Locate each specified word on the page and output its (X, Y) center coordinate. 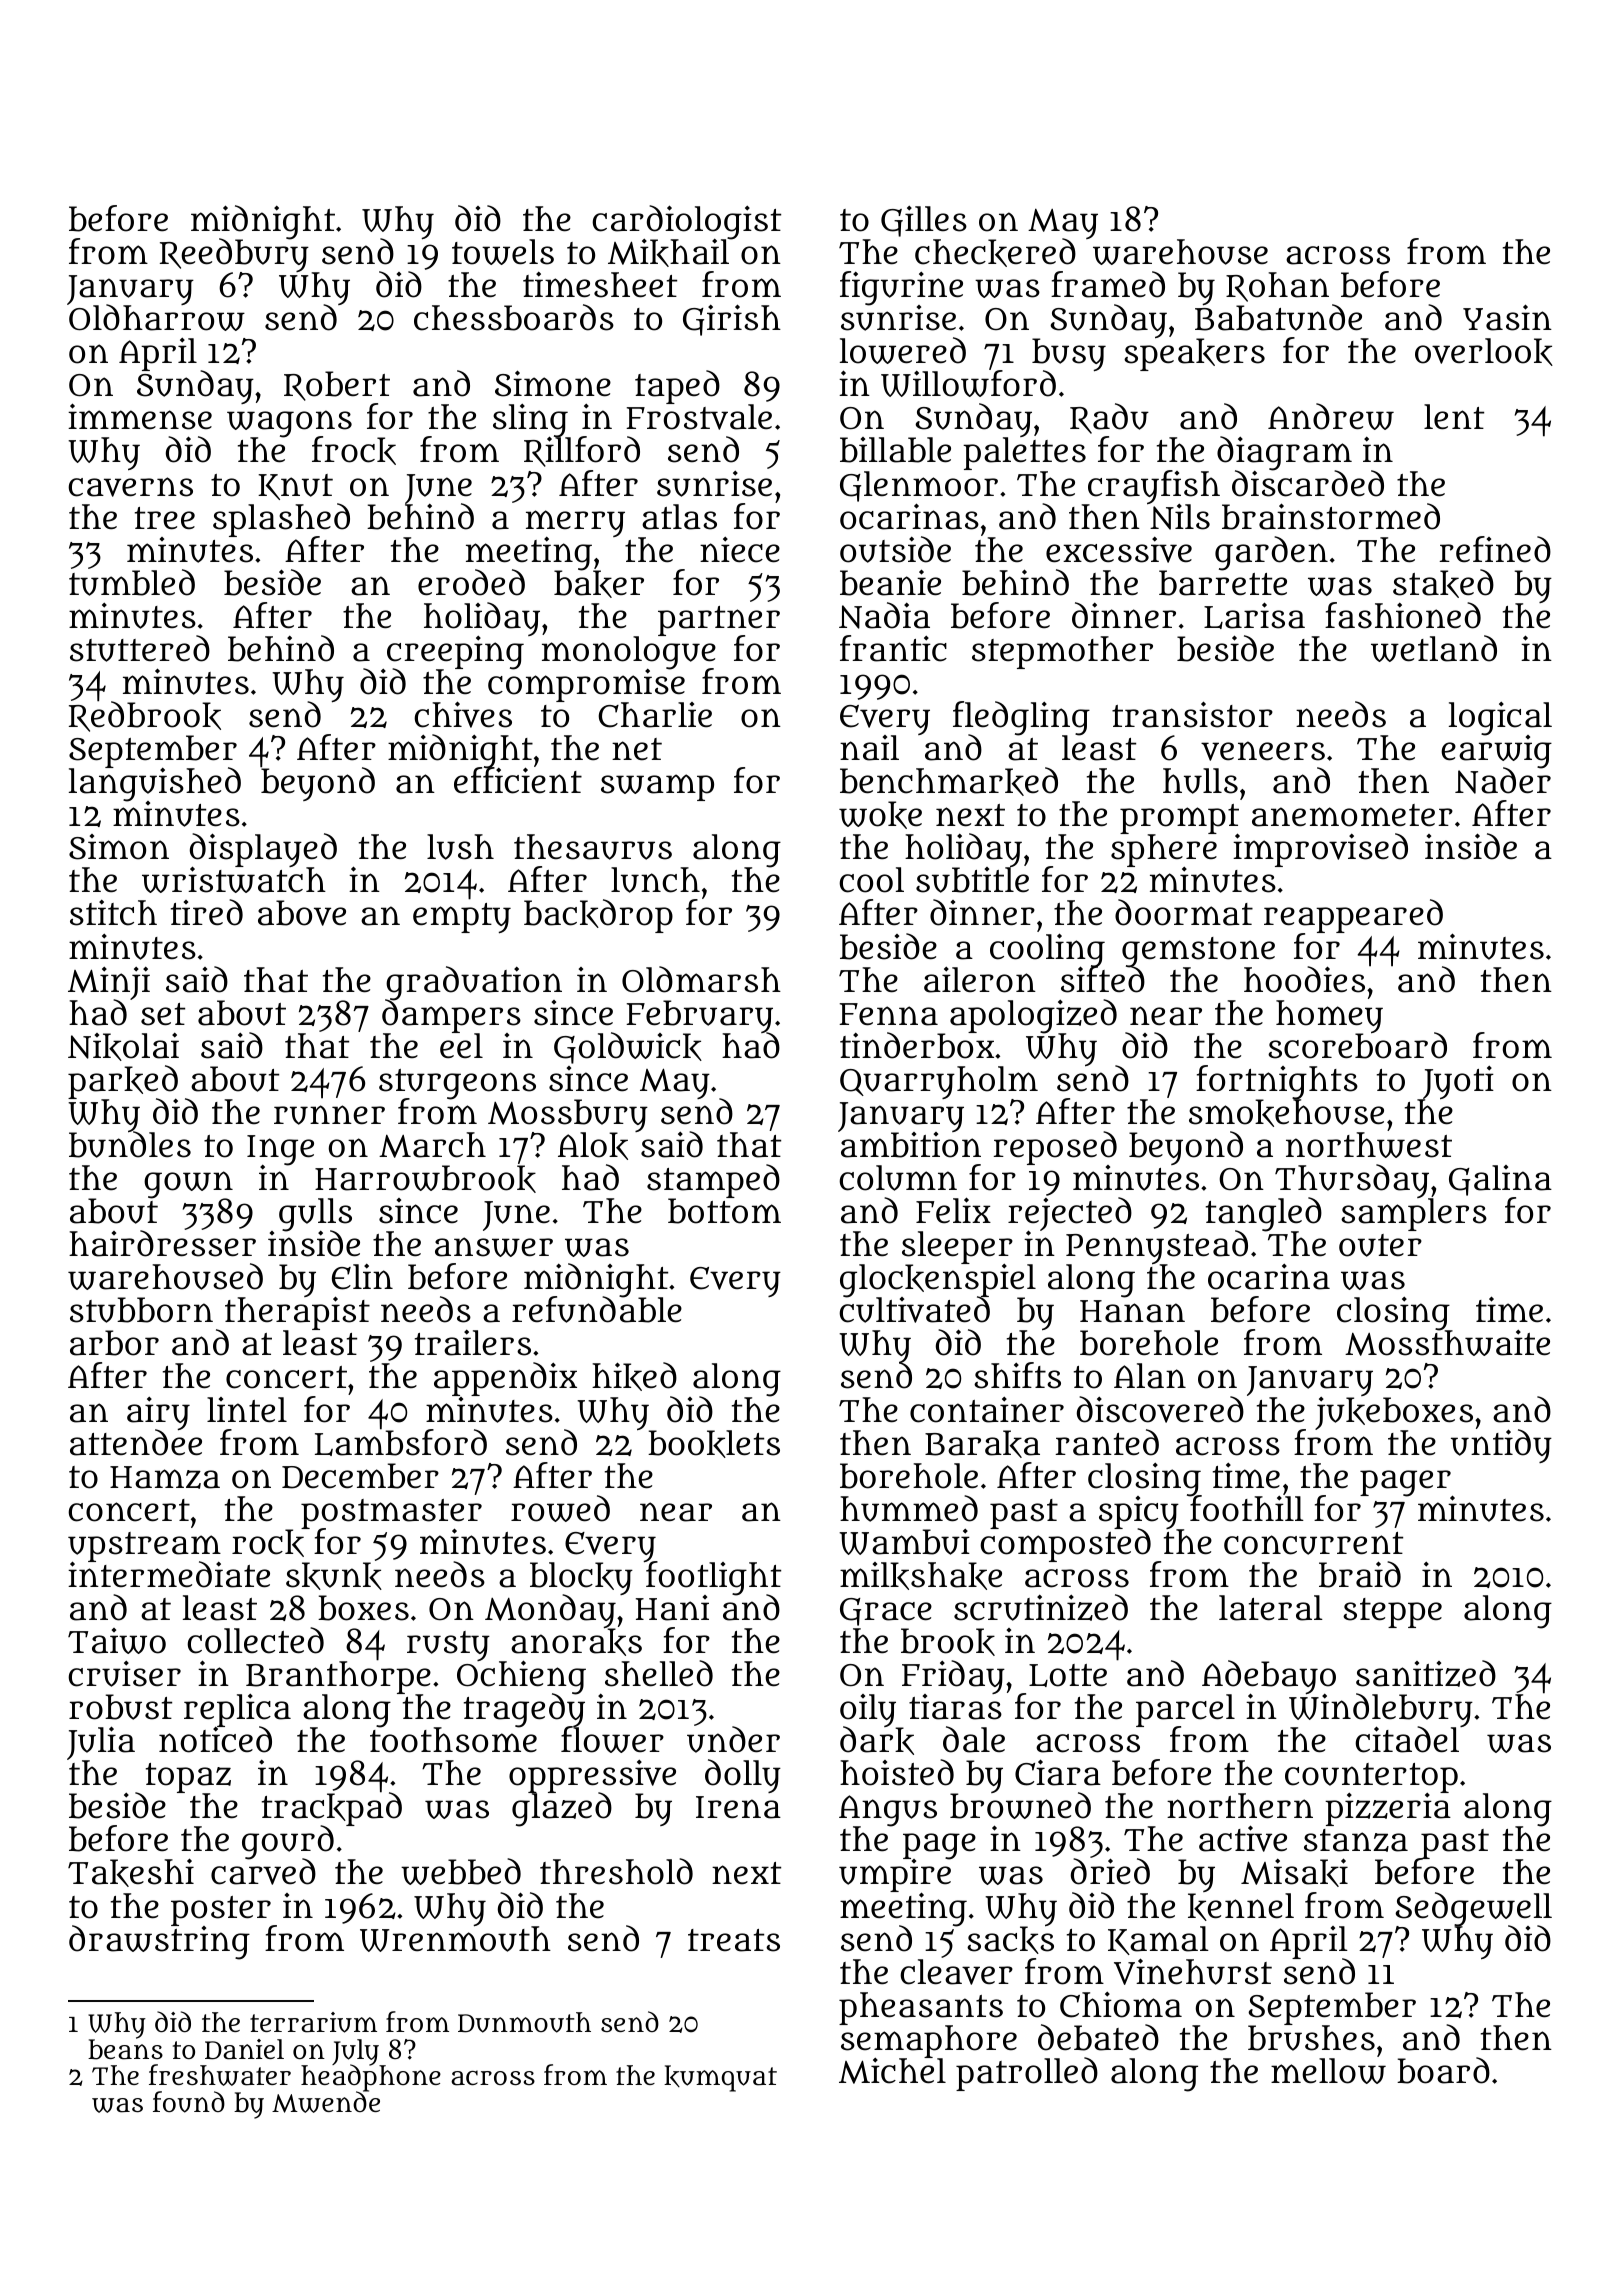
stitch (113, 913)
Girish (732, 320)
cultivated (914, 1310)
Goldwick (628, 1048)
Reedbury (234, 256)
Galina (1500, 1180)
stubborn (141, 1310)
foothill (1246, 1509)
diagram (1284, 453)
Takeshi (131, 1872)
